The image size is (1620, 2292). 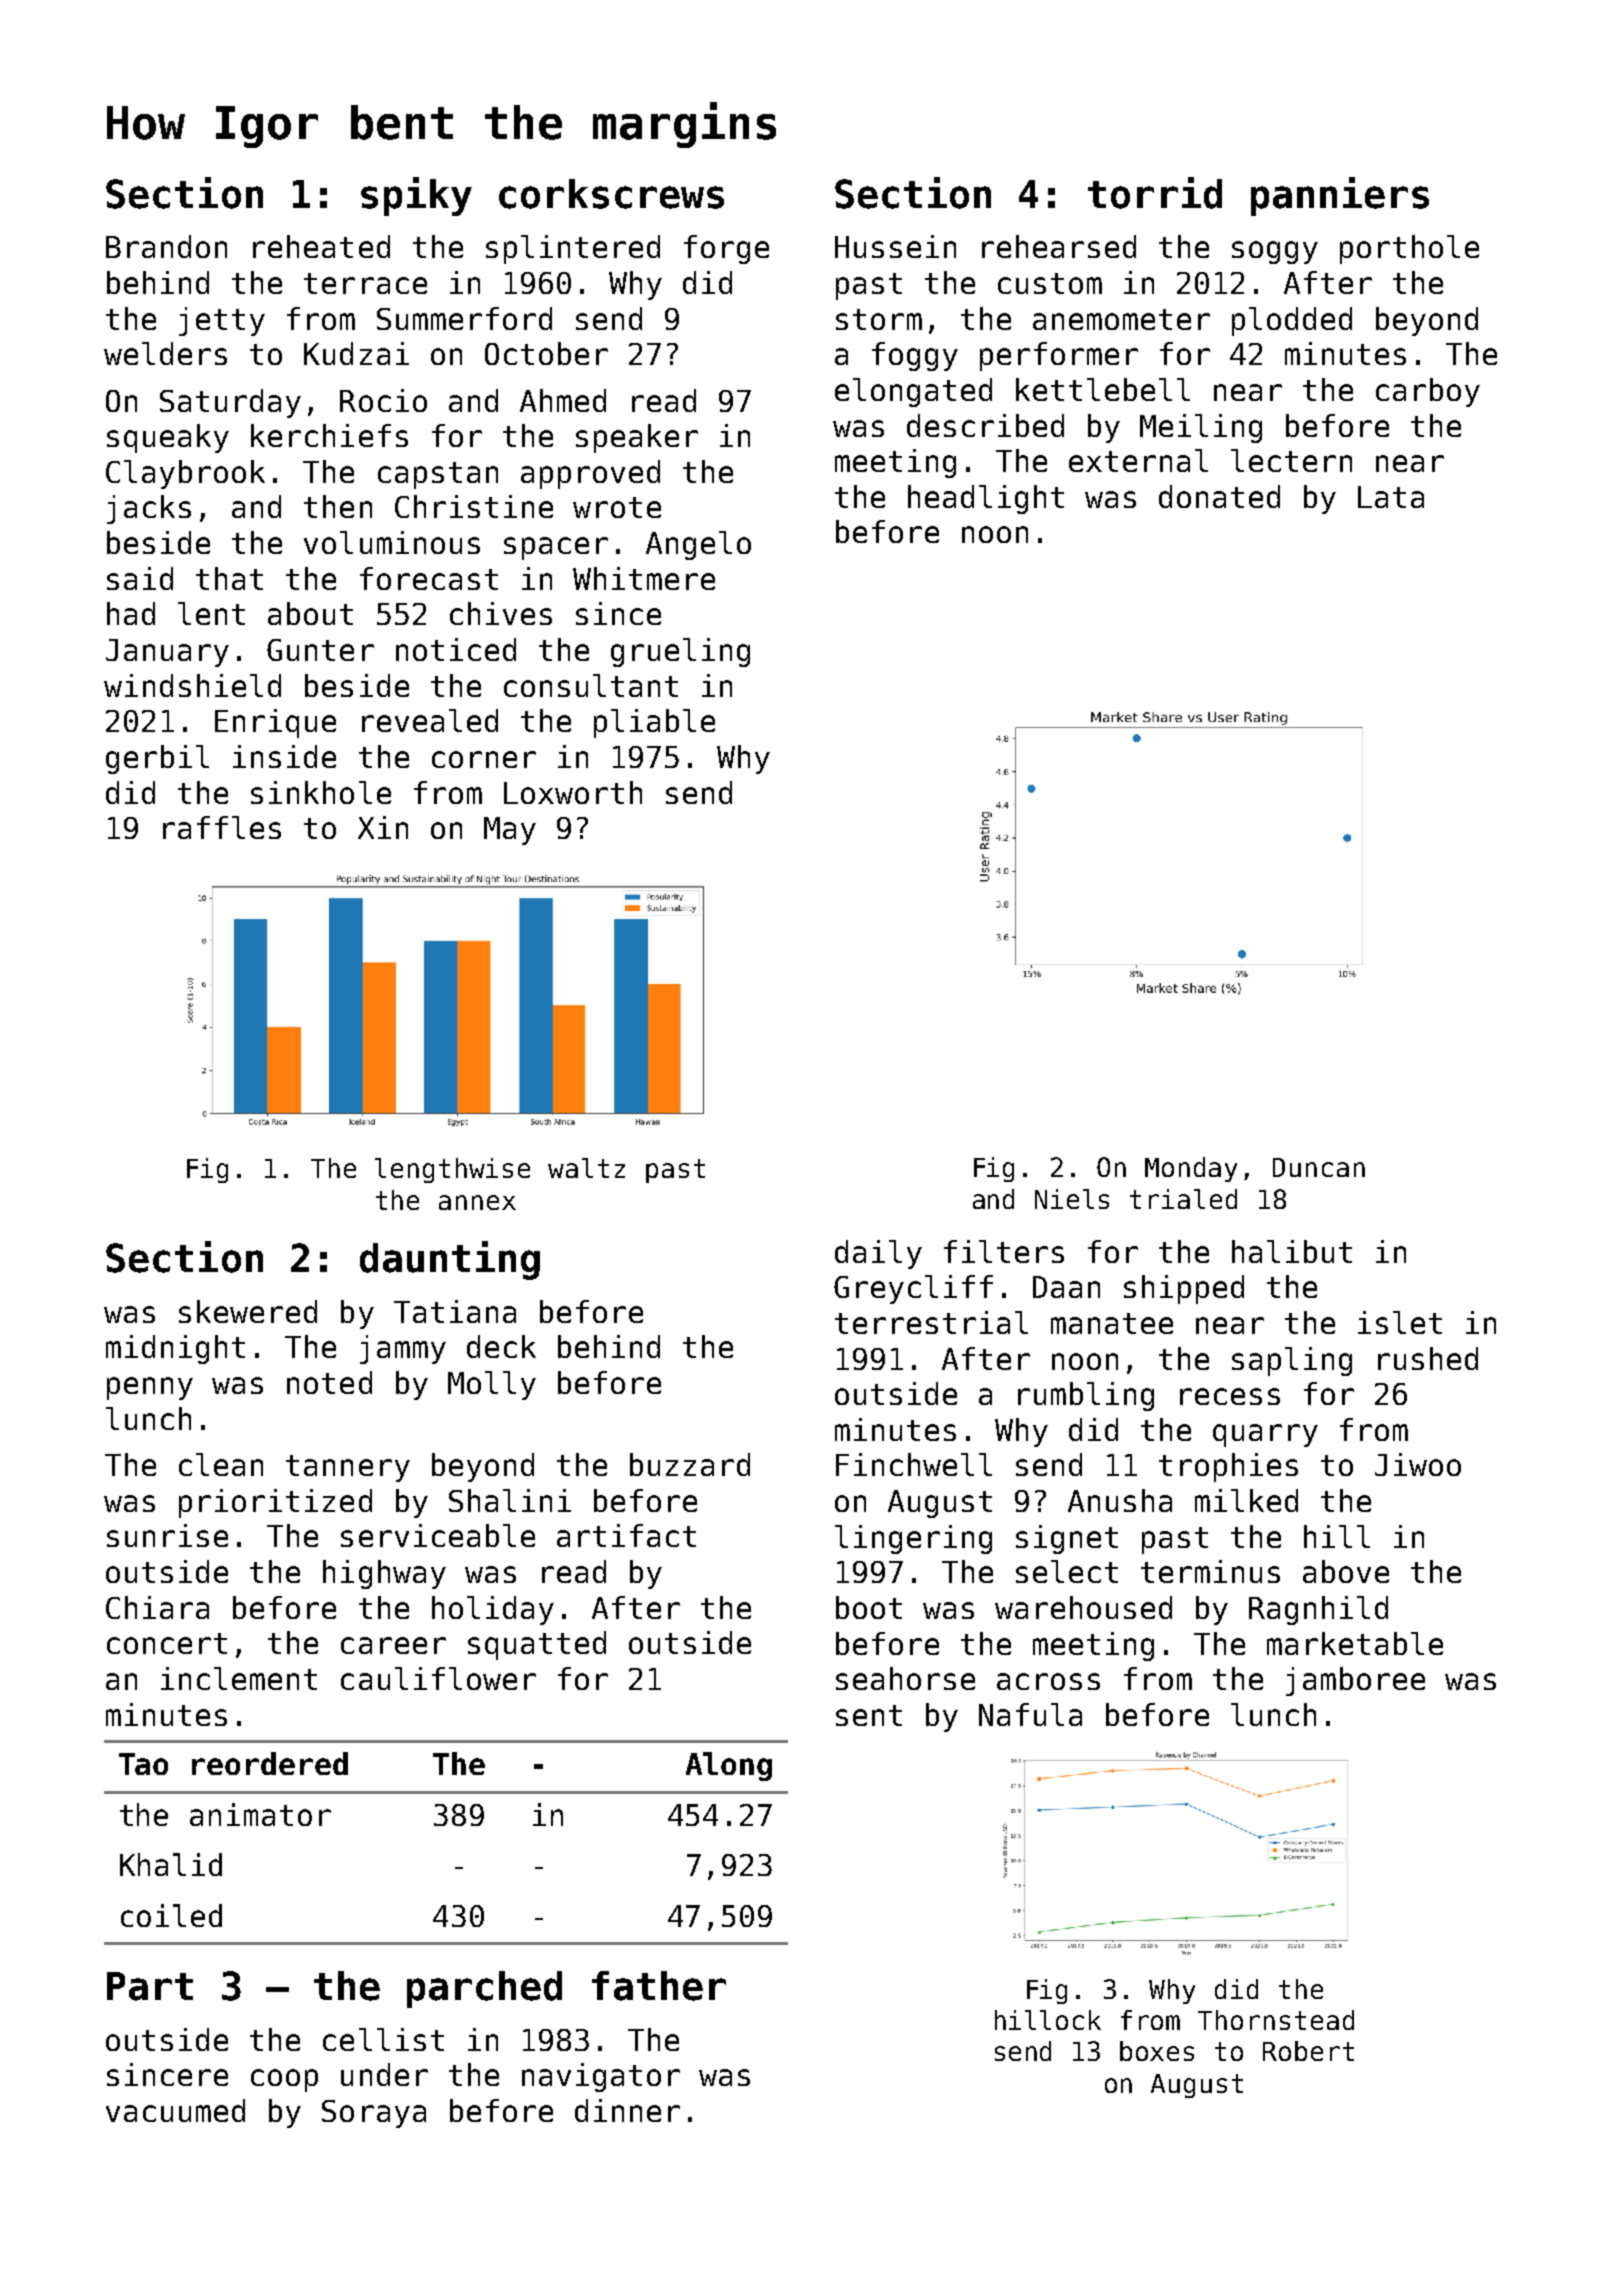 What do you see at coordinates (175, 2110) in the document?
I see `vacuumed` at bounding box center [175, 2110].
